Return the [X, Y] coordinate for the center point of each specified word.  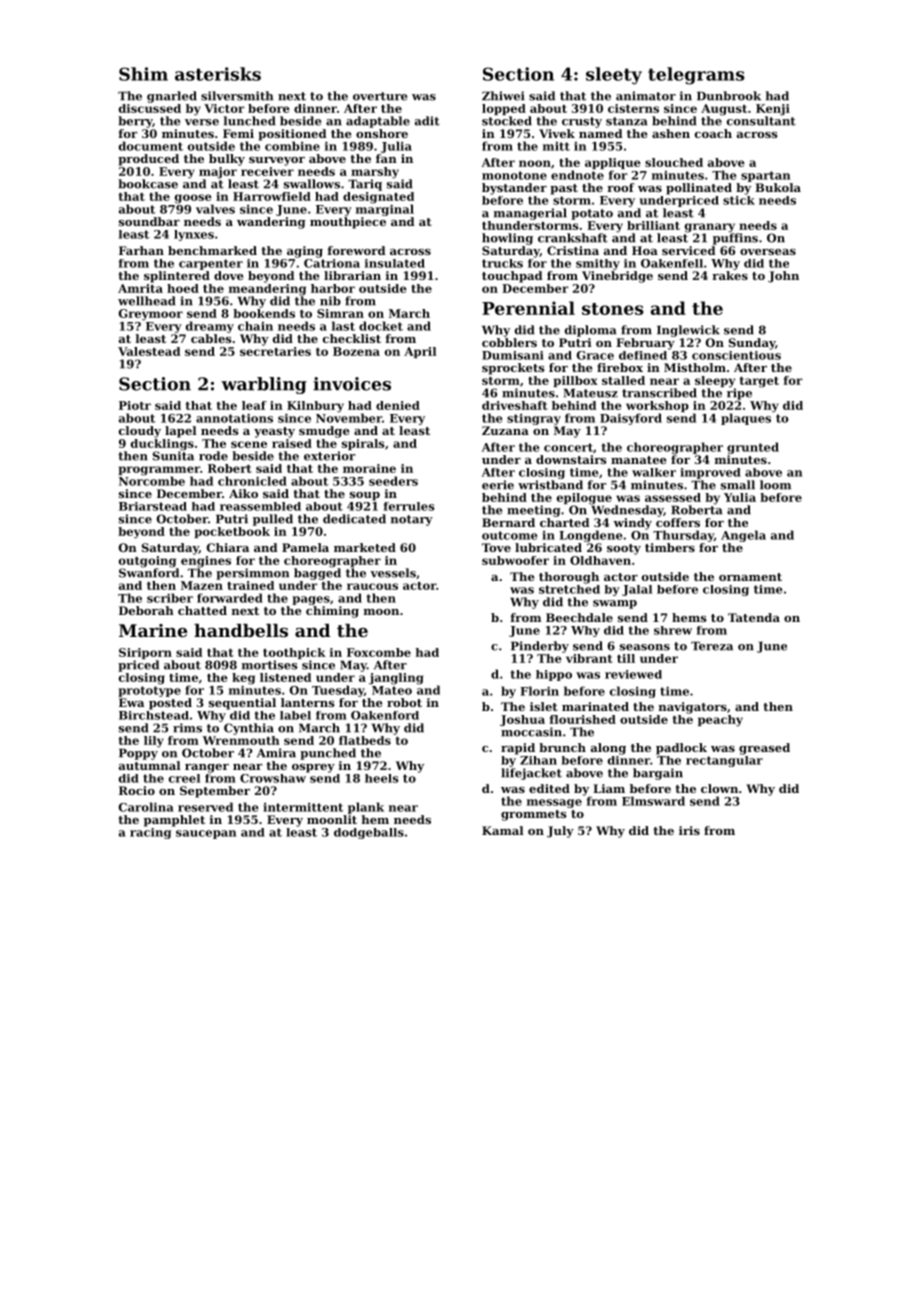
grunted [753, 448]
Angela [743, 536]
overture [380, 96]
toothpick [294, 653]
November [349, 418]
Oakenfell [672, 263]
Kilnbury [315, 407]
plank [366, 808]
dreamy [210, 327]
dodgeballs [369, 833]
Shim [143, 74]
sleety [614, 76]
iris [689, 830]
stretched [569, 589]
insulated [395, 263]
